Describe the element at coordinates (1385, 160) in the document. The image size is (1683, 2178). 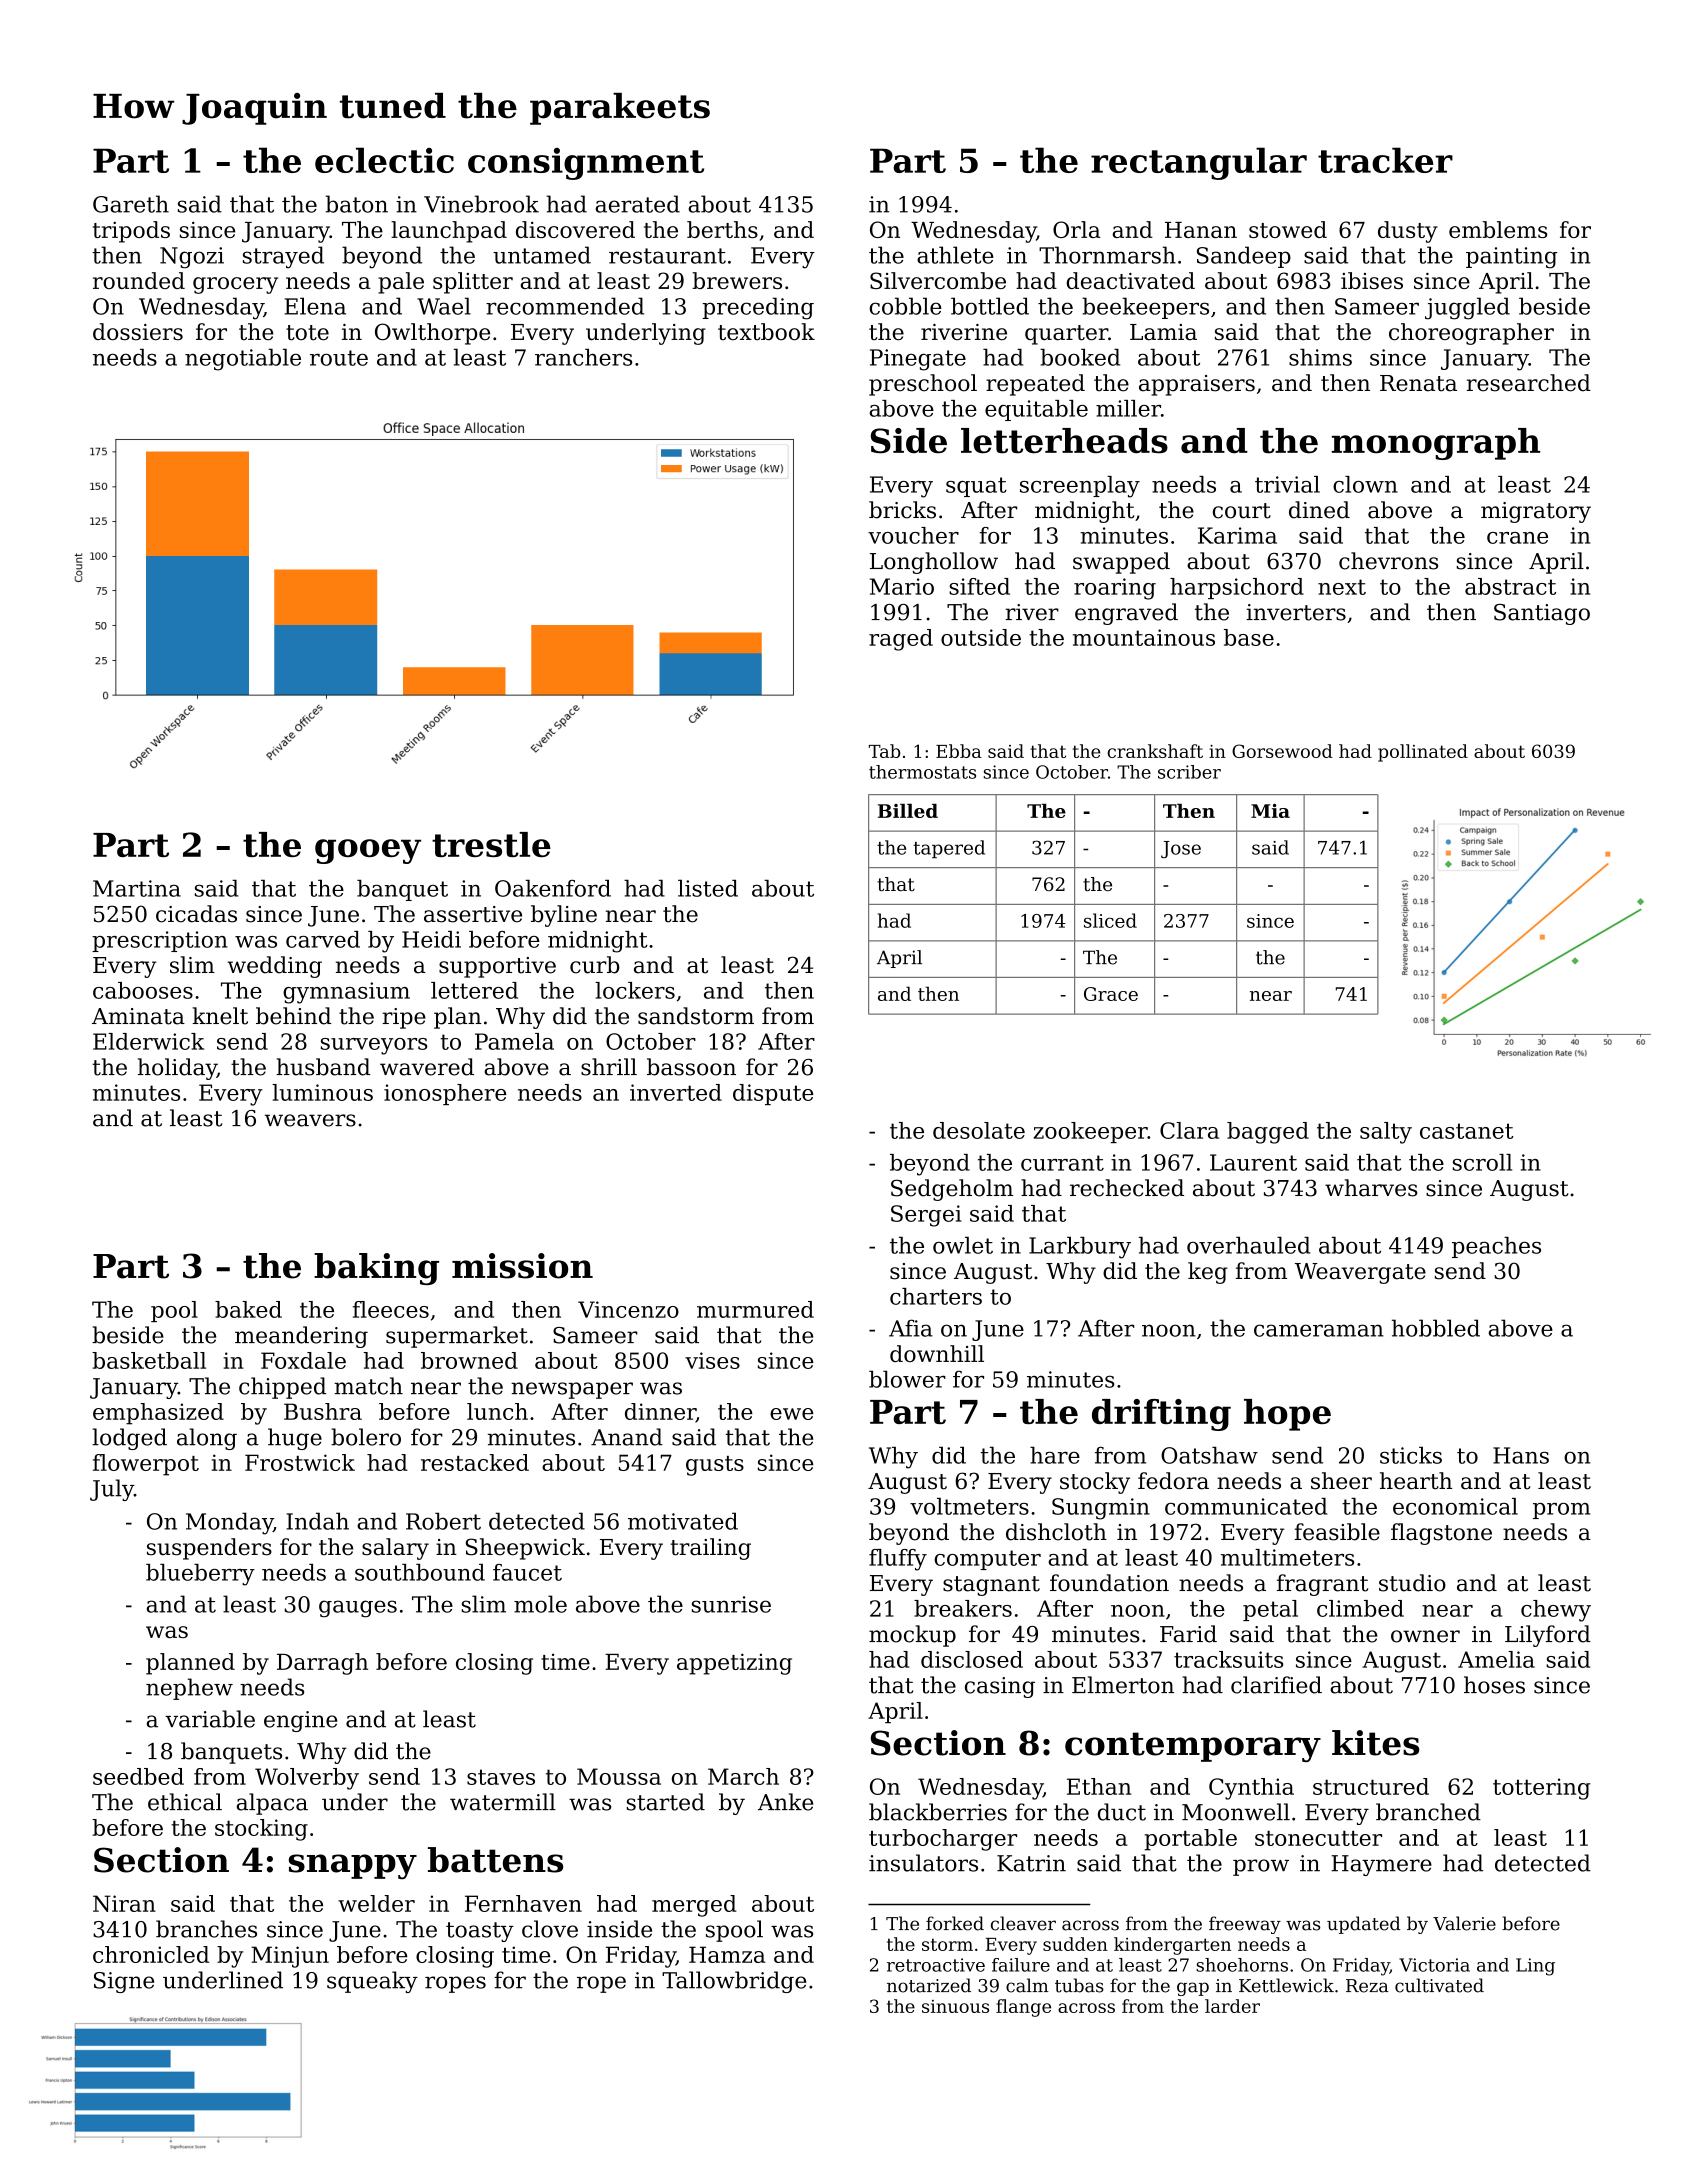
I see `tracker` at that location.
